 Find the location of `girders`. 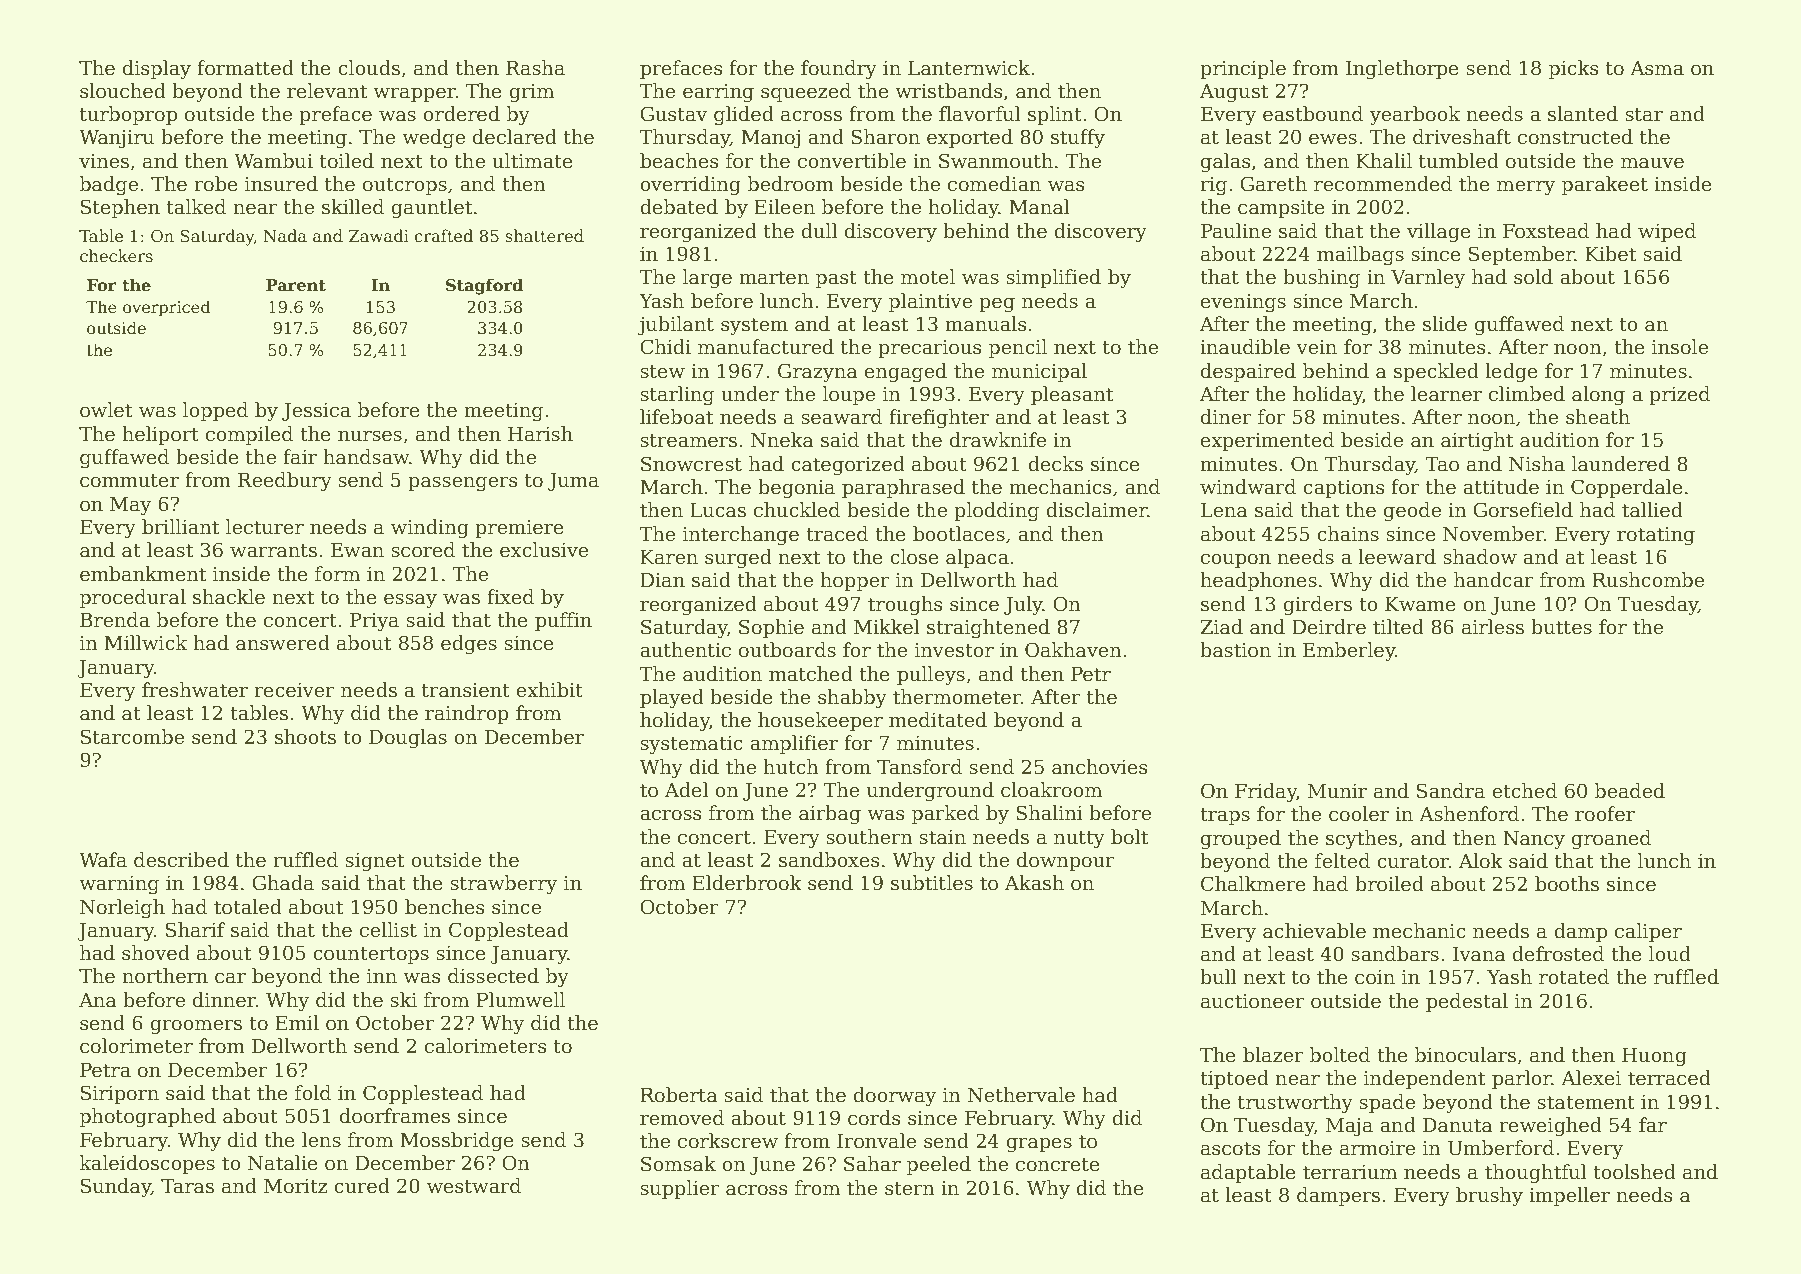

girders is located at coordinates (1317, 605).
